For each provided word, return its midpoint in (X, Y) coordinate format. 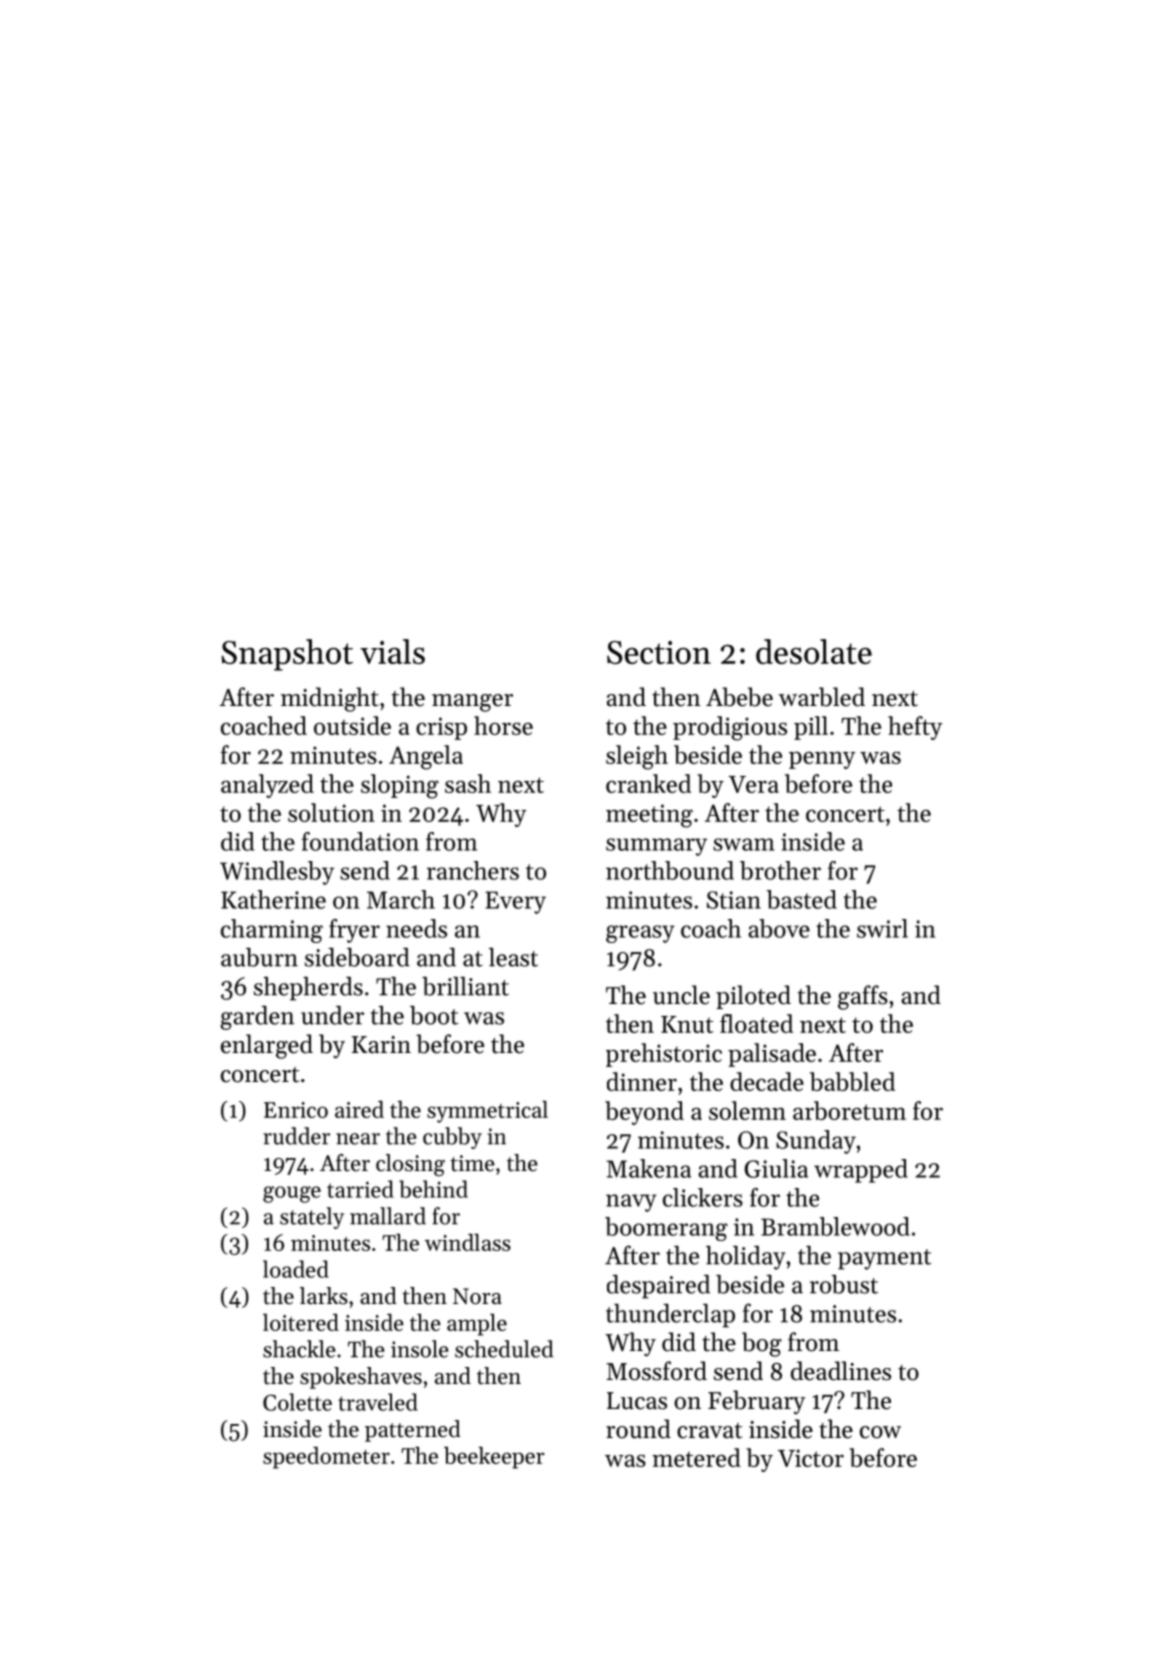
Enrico (296, 1110)
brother (780, 870)
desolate (814, 651)
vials (392, 651)
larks (324, 1296)
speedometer (326, 1458)
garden (257, 1018)
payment (884, 1259)
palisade (772, 1055)
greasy (640, 934)
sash (468, 783)
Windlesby (277, 873)
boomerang (666, 1229)
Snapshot (287, 655)
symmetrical (487, 1111)
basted (802, 899)
